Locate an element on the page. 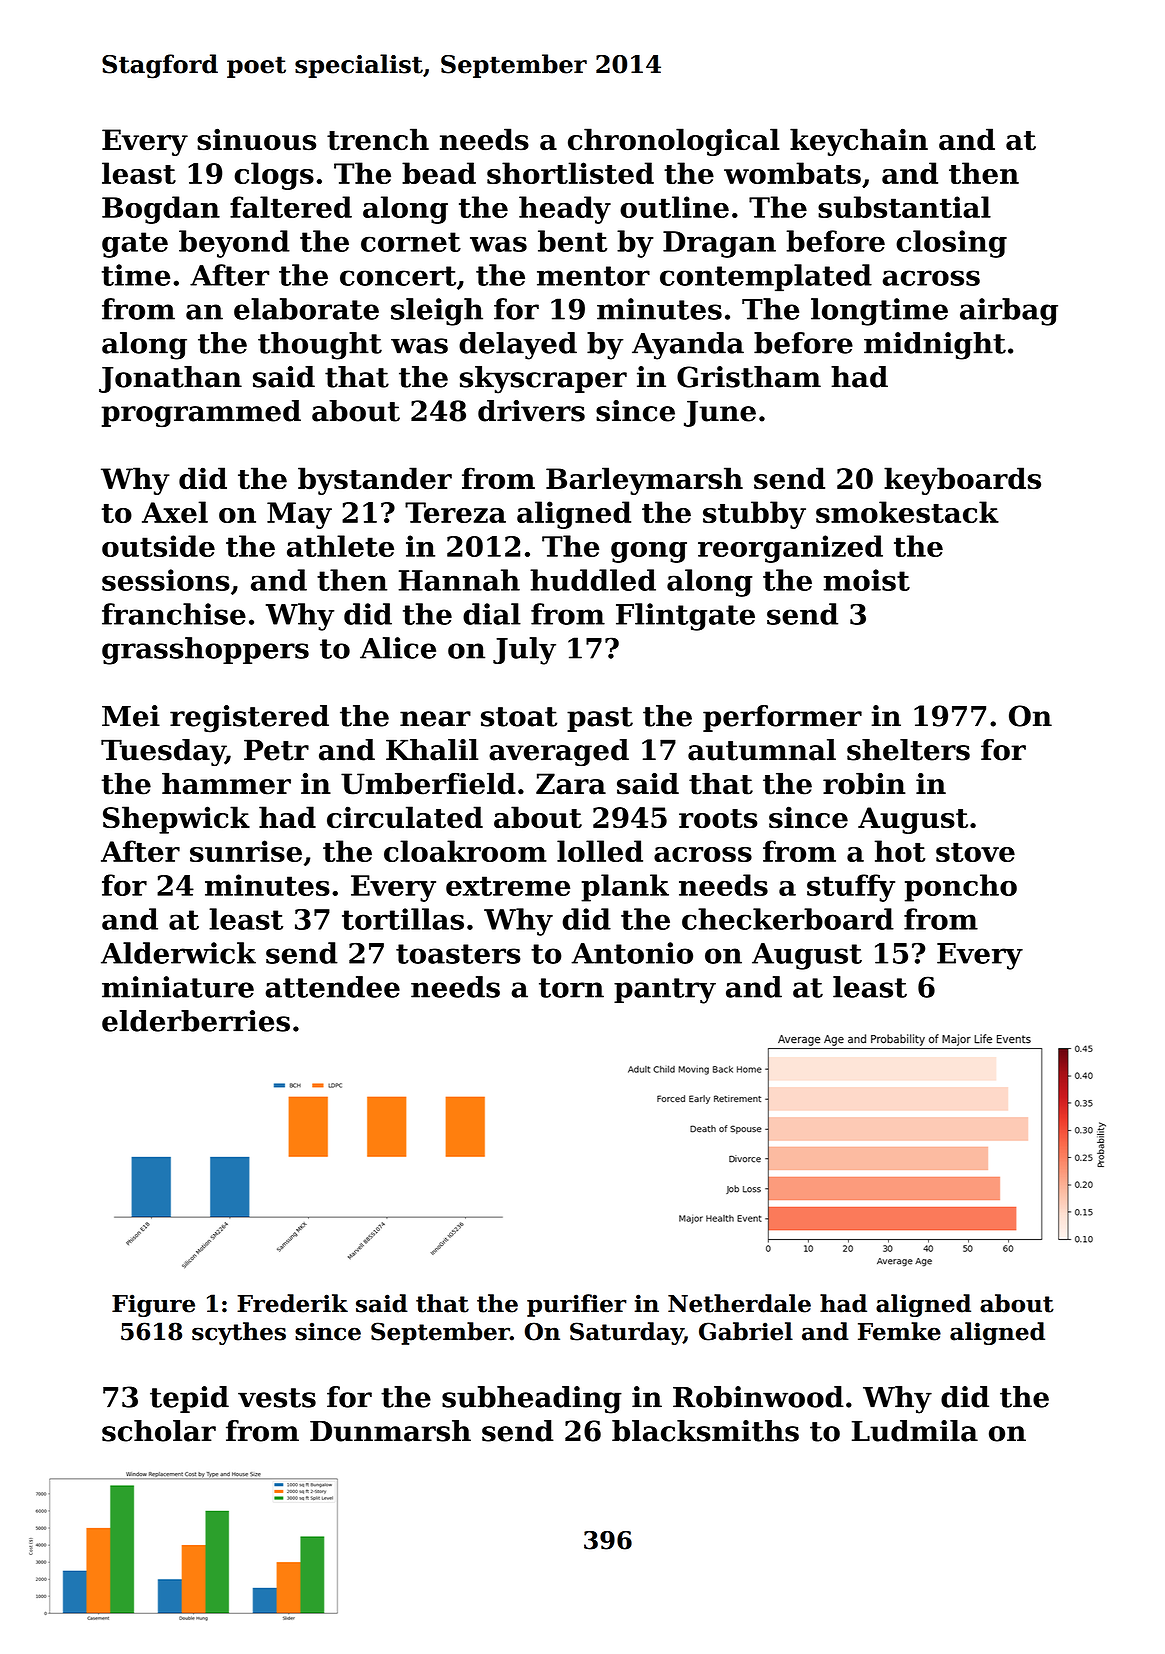 This image has width=1165, height=1654. Shepwick is located at coordinates (176, 820).
